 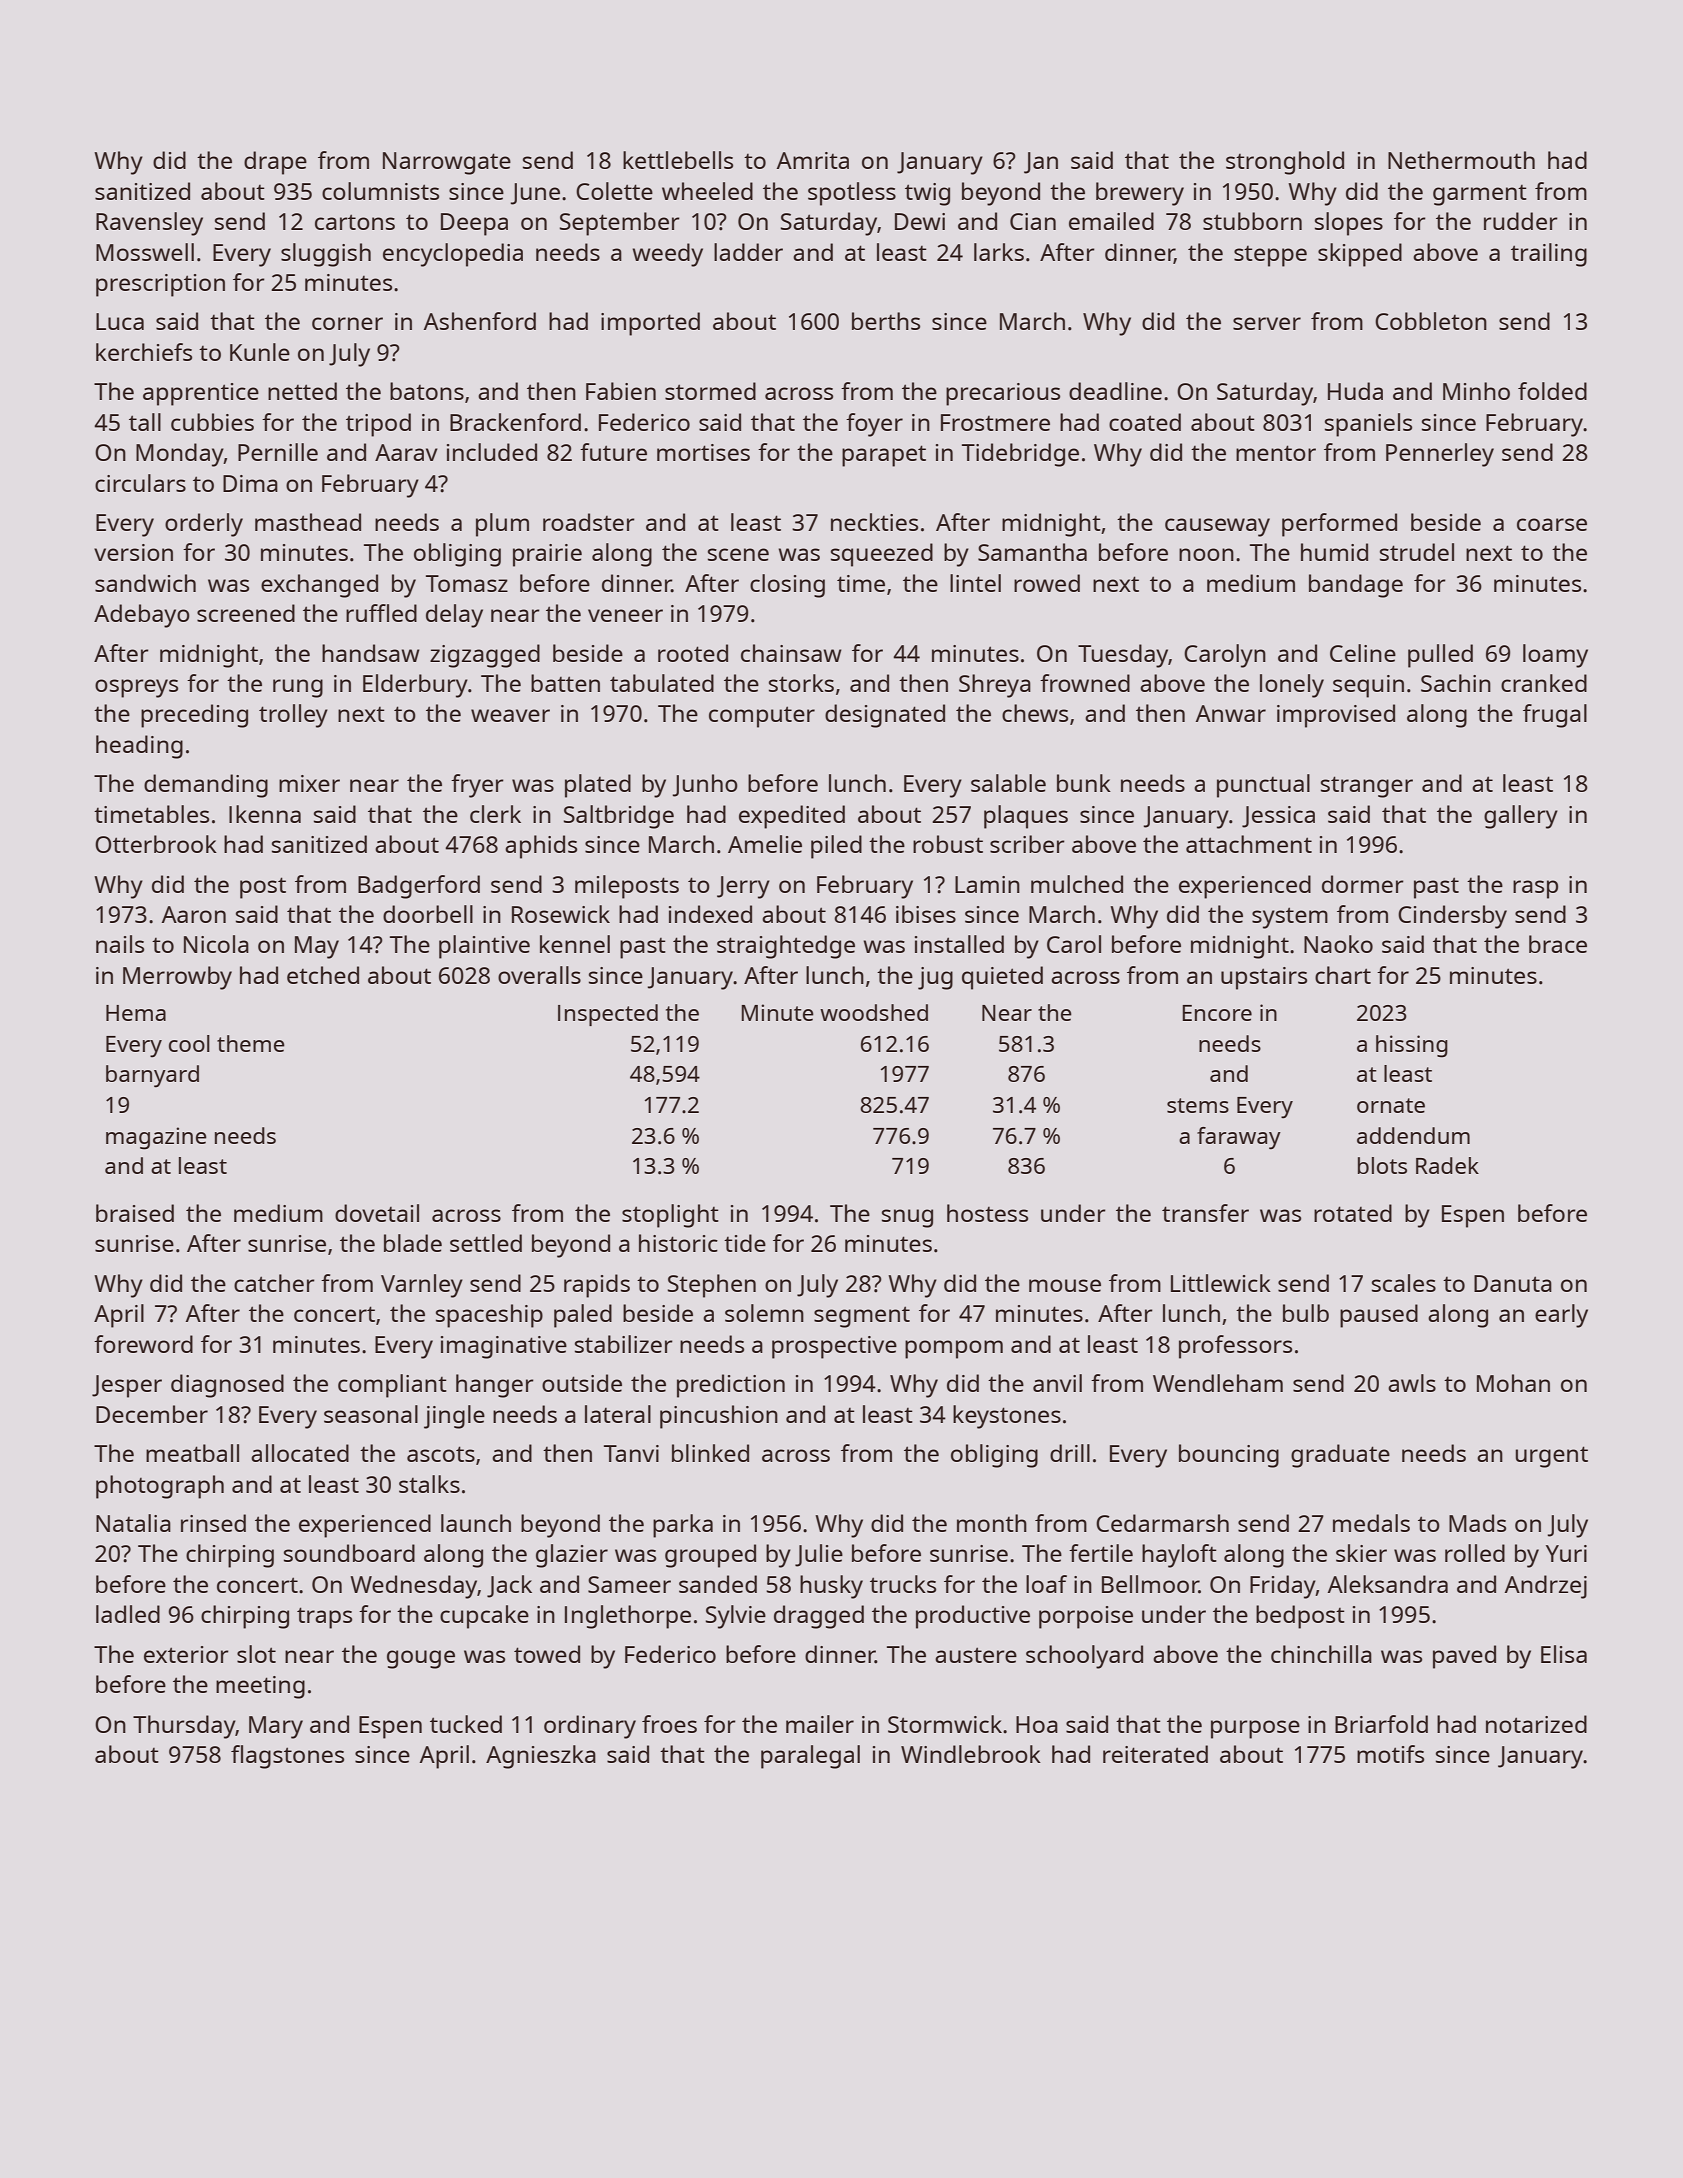 I want to click on Narrowgate, so click(x=447, y=163).
